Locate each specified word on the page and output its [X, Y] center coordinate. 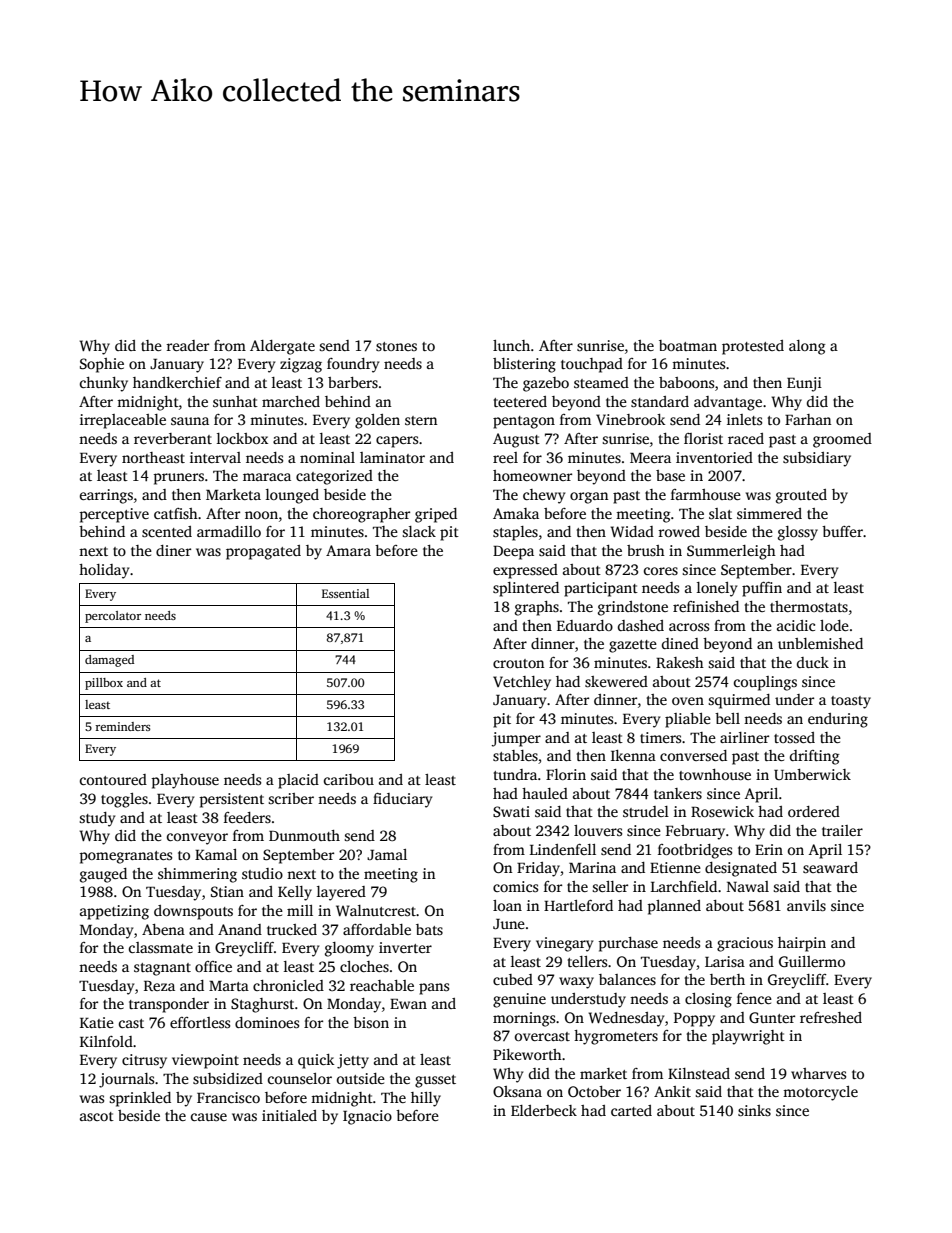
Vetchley [522, 683]
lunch [511, 345]
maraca [267, 477]
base [670, 475]
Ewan [408, 1004]
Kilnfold [106, 1041]
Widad [632, 531]
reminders [122, 726]
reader [187, 345]
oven [688, 701]
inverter [405, 947]
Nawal [748, 886]
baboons [686, 382]
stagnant [162, 969]
